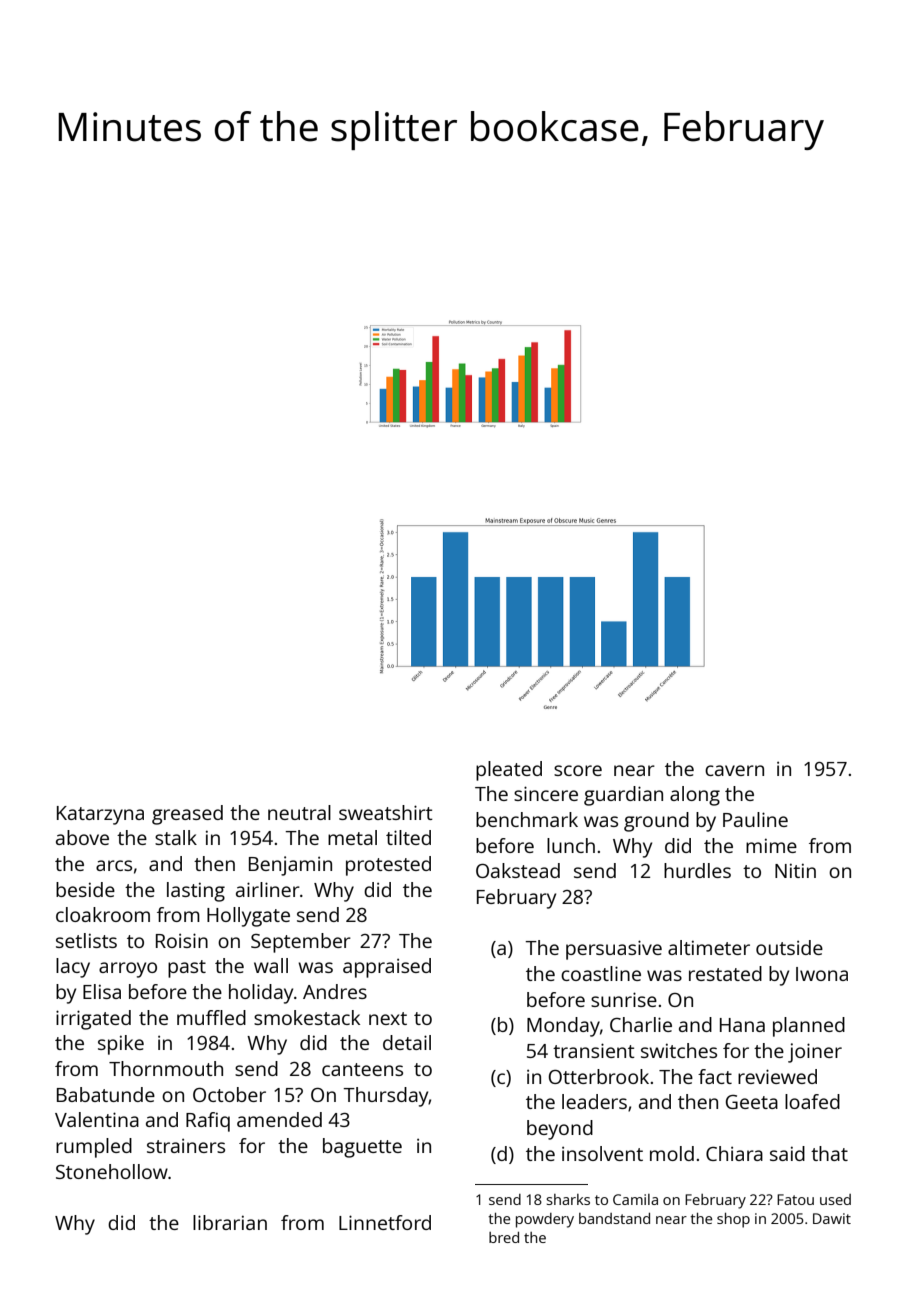 The height and width of the screenshot is (1316, 908). I want to click on Hana, so click(742, 1025).
